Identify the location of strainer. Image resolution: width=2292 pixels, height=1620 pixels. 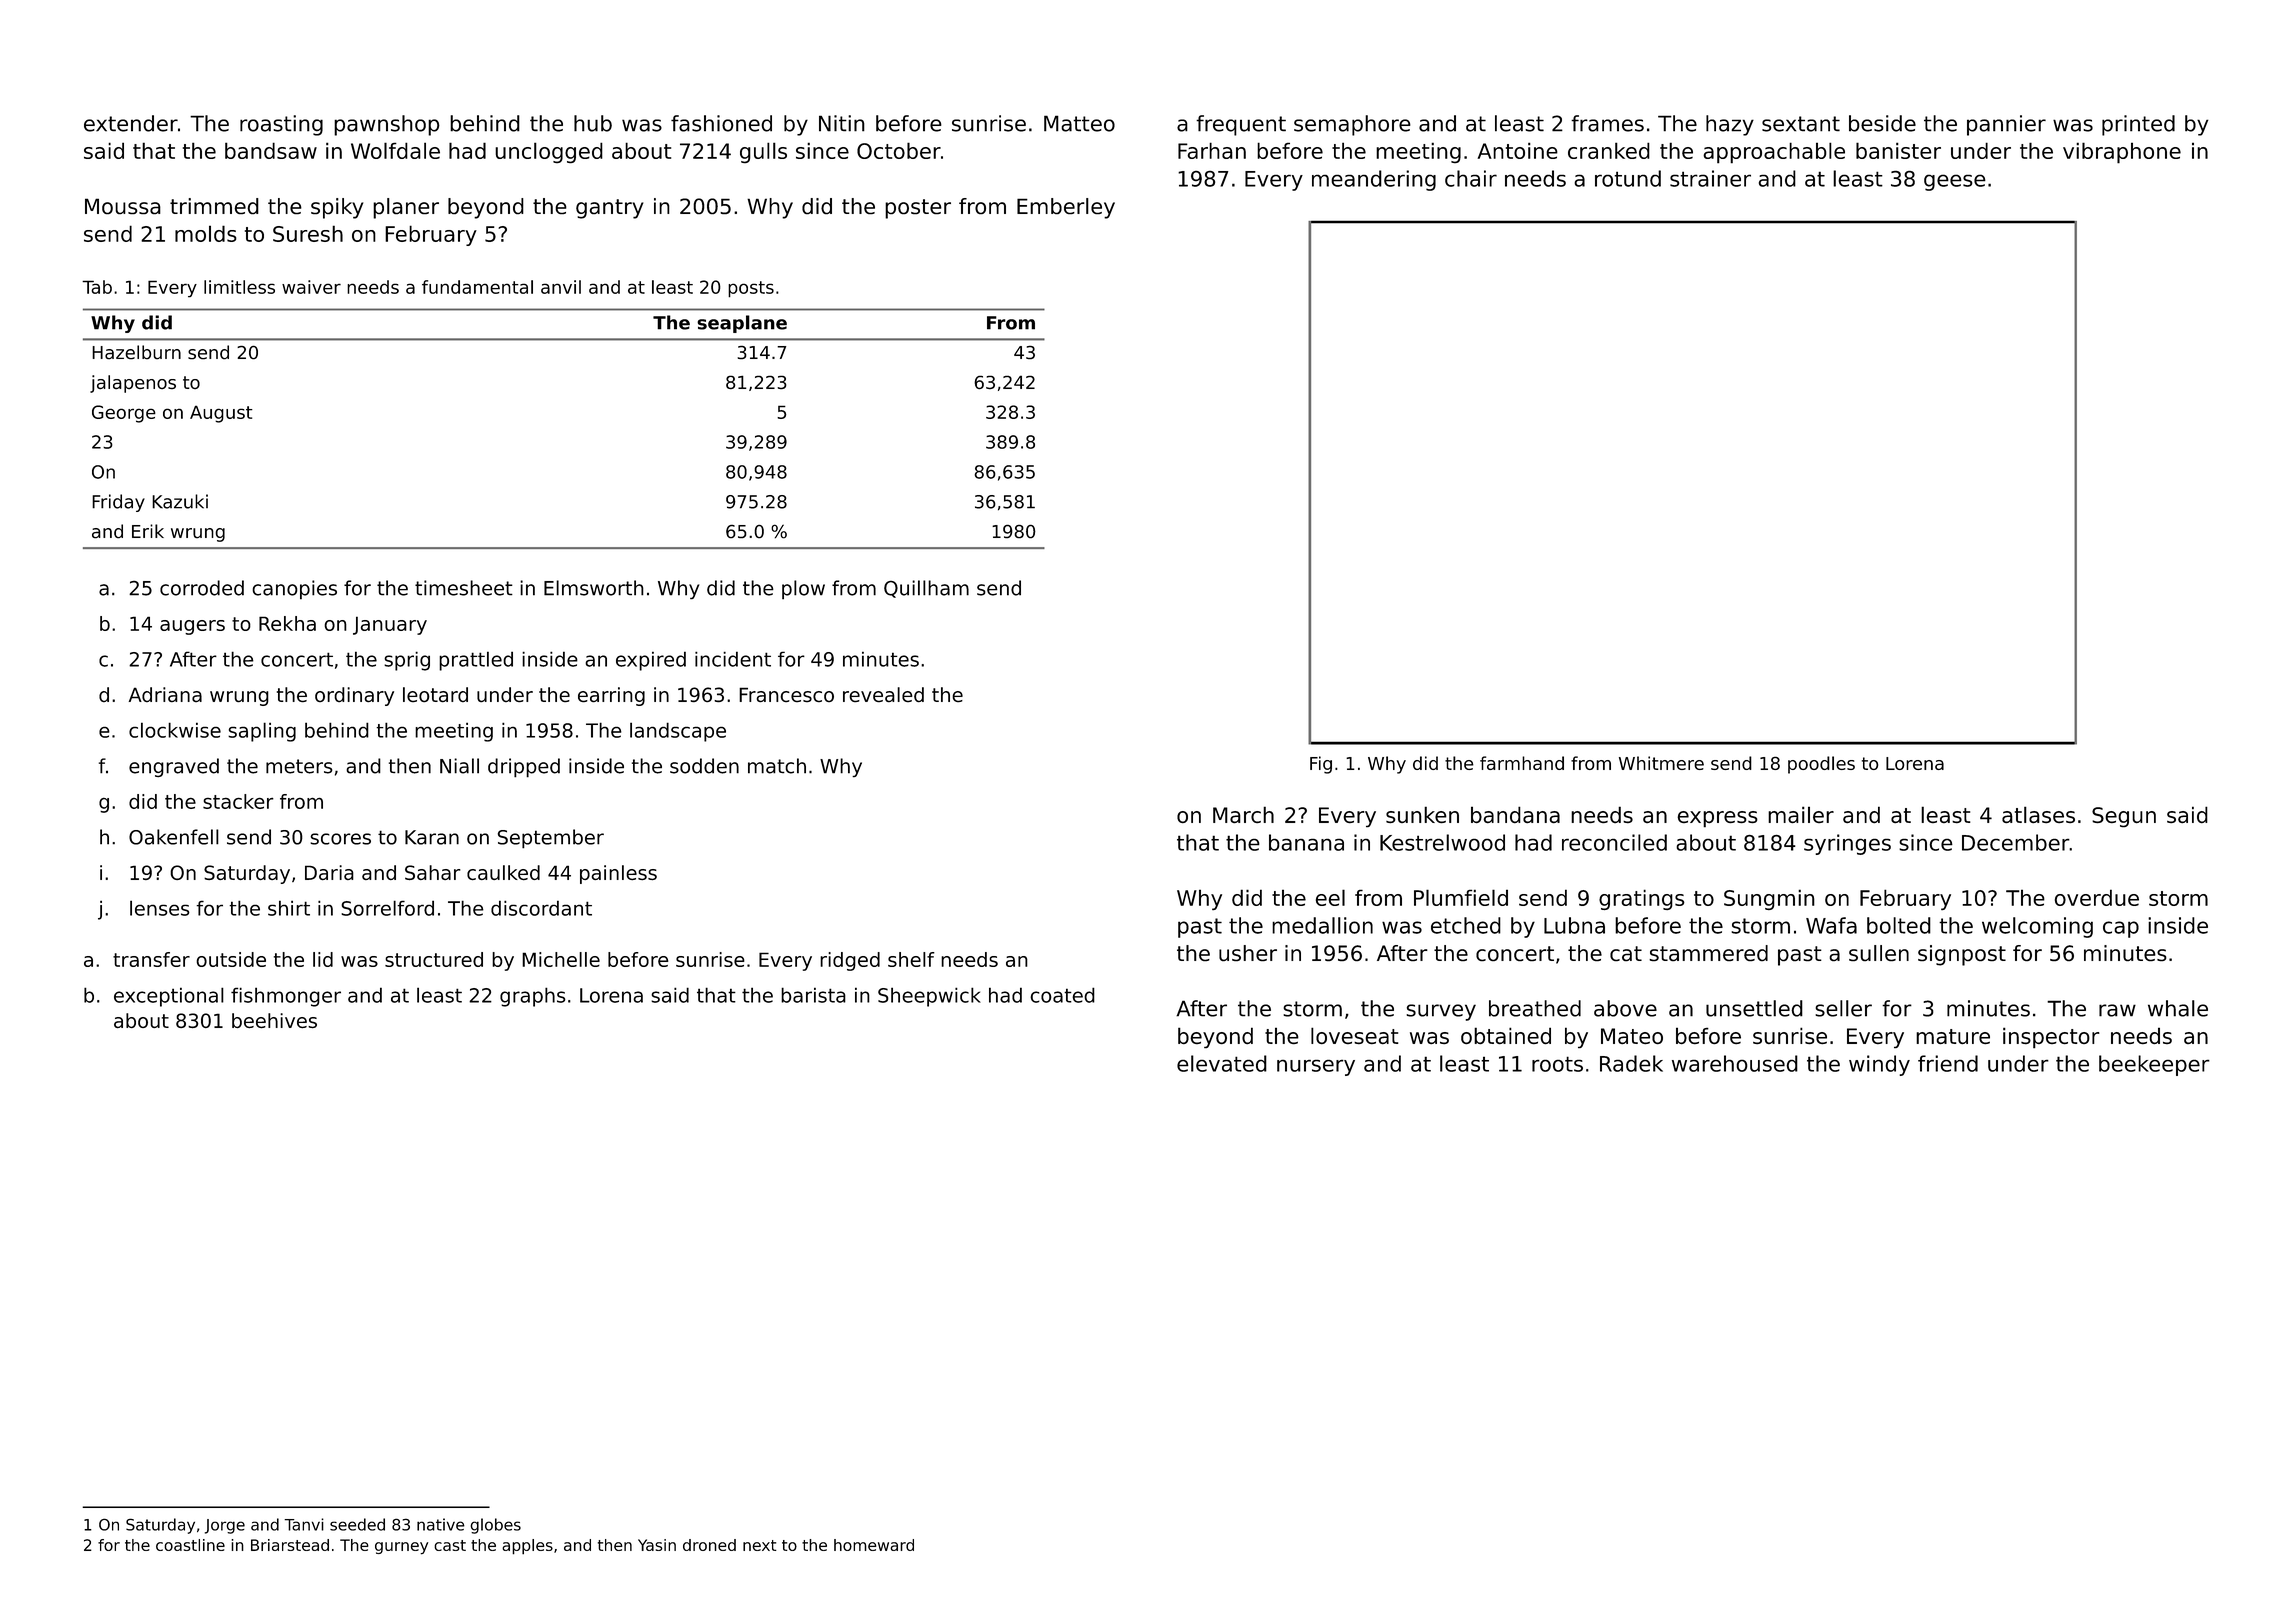
(1710, 178).
